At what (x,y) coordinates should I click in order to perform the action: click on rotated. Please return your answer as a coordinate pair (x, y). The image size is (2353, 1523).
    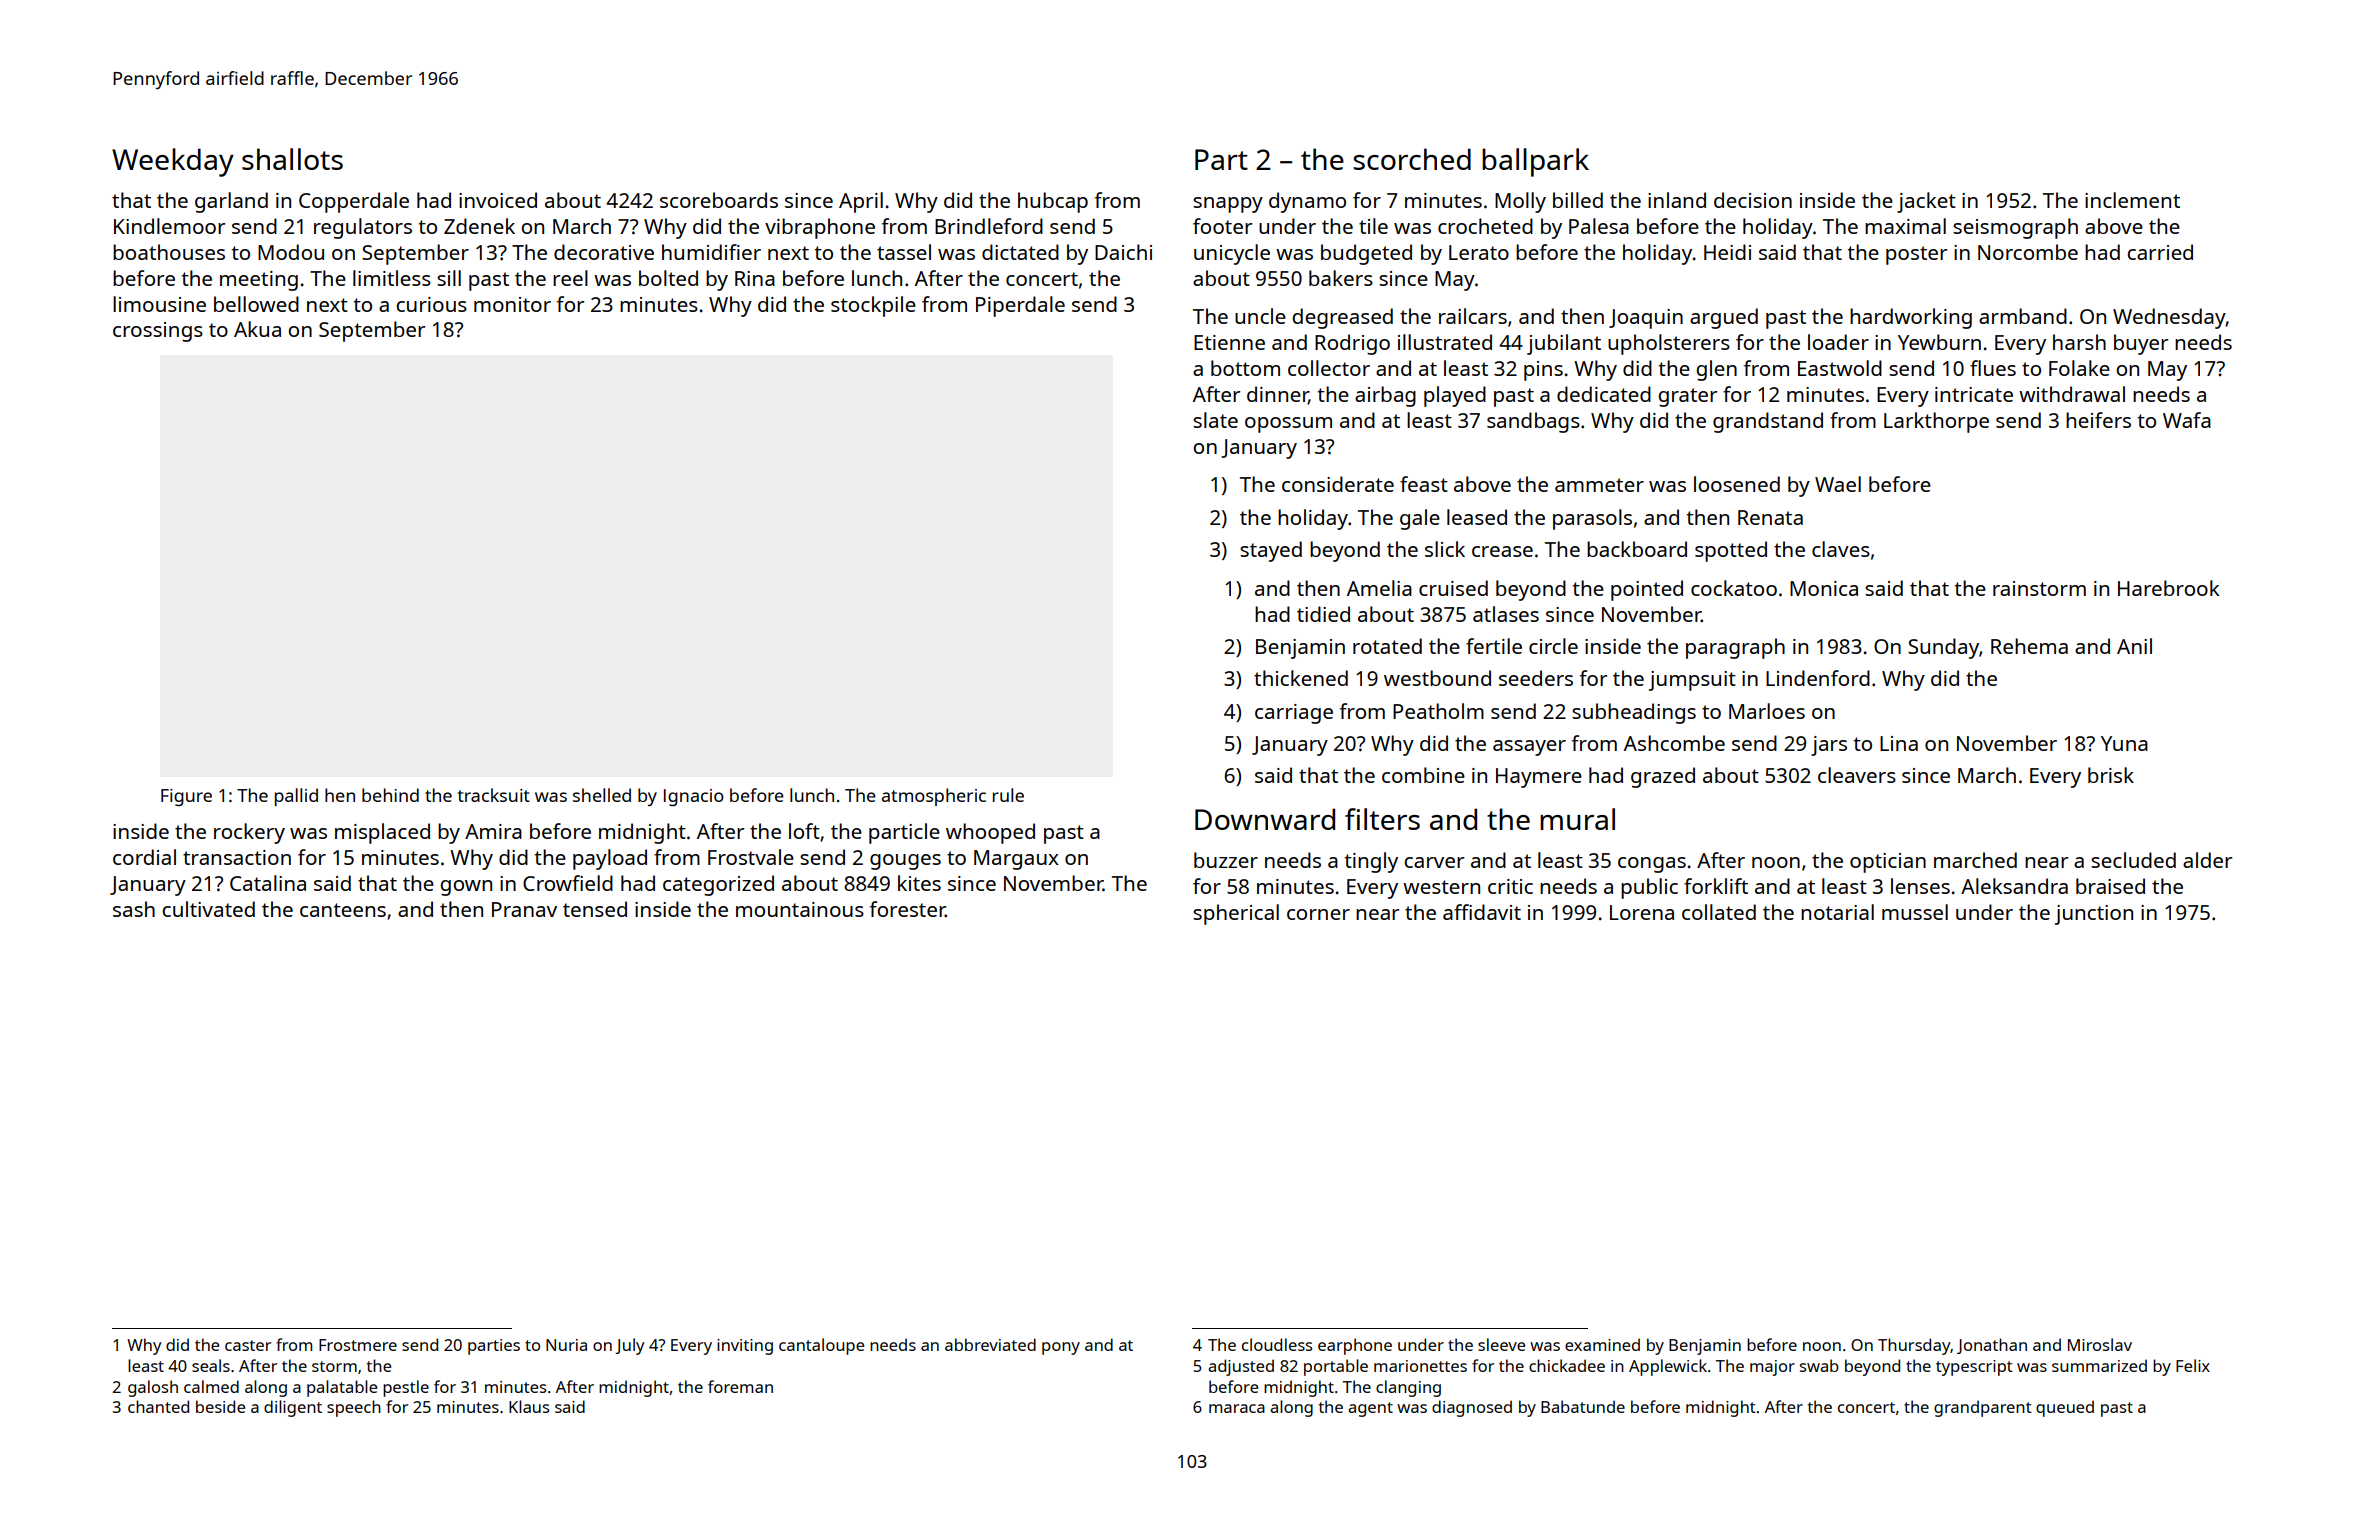
    Looking at the image, I should click on (1387, 646).
